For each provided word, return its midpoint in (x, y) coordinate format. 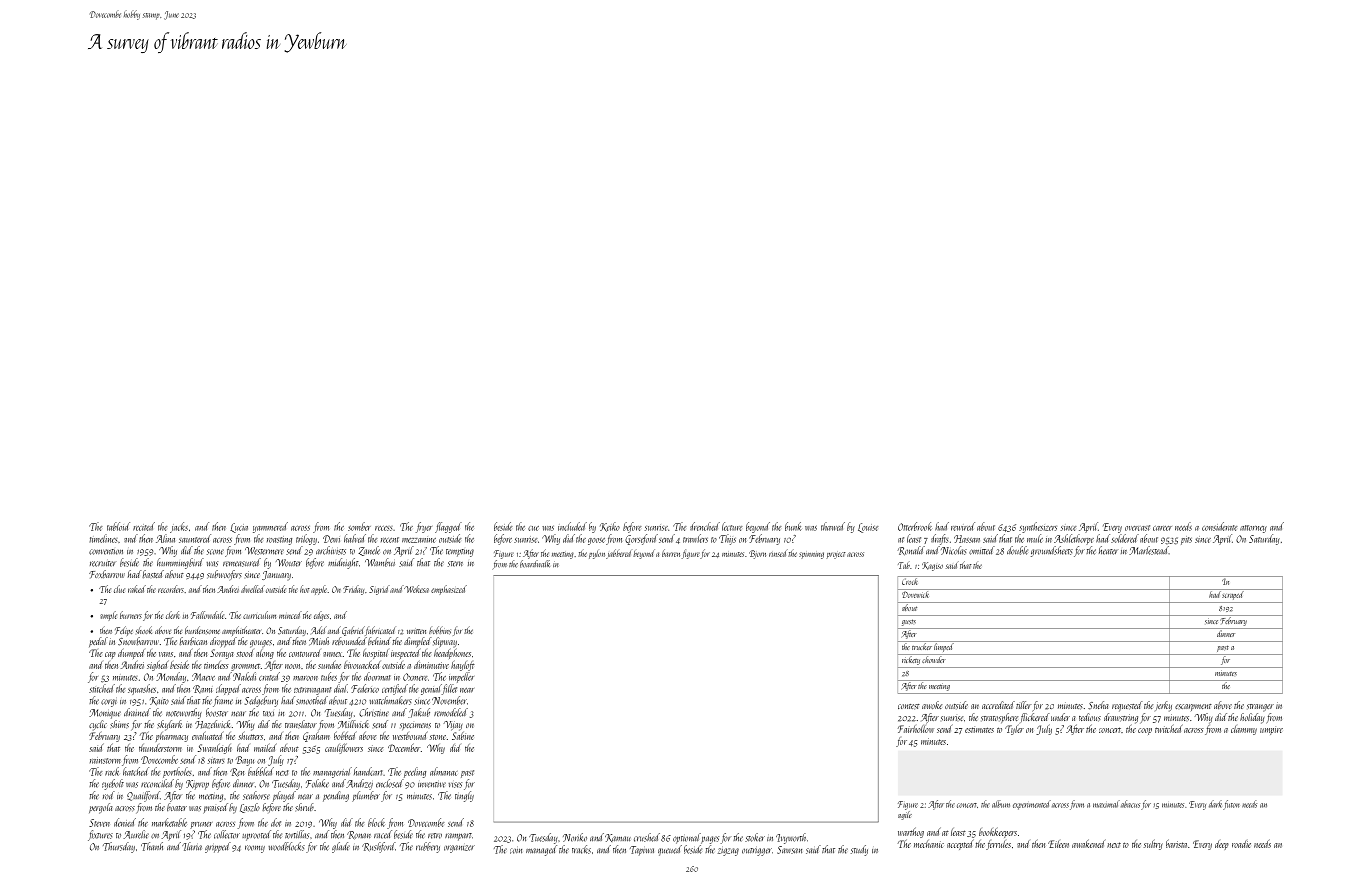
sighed (158, 665)
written (416, 631)
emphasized (449, 590)
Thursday (119, 847)
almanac (443, 771)
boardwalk (535, 564)
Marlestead (1149, 550)
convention (106, 552)
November (449, 700)
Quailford (143, 796)
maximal (1106, 804)
